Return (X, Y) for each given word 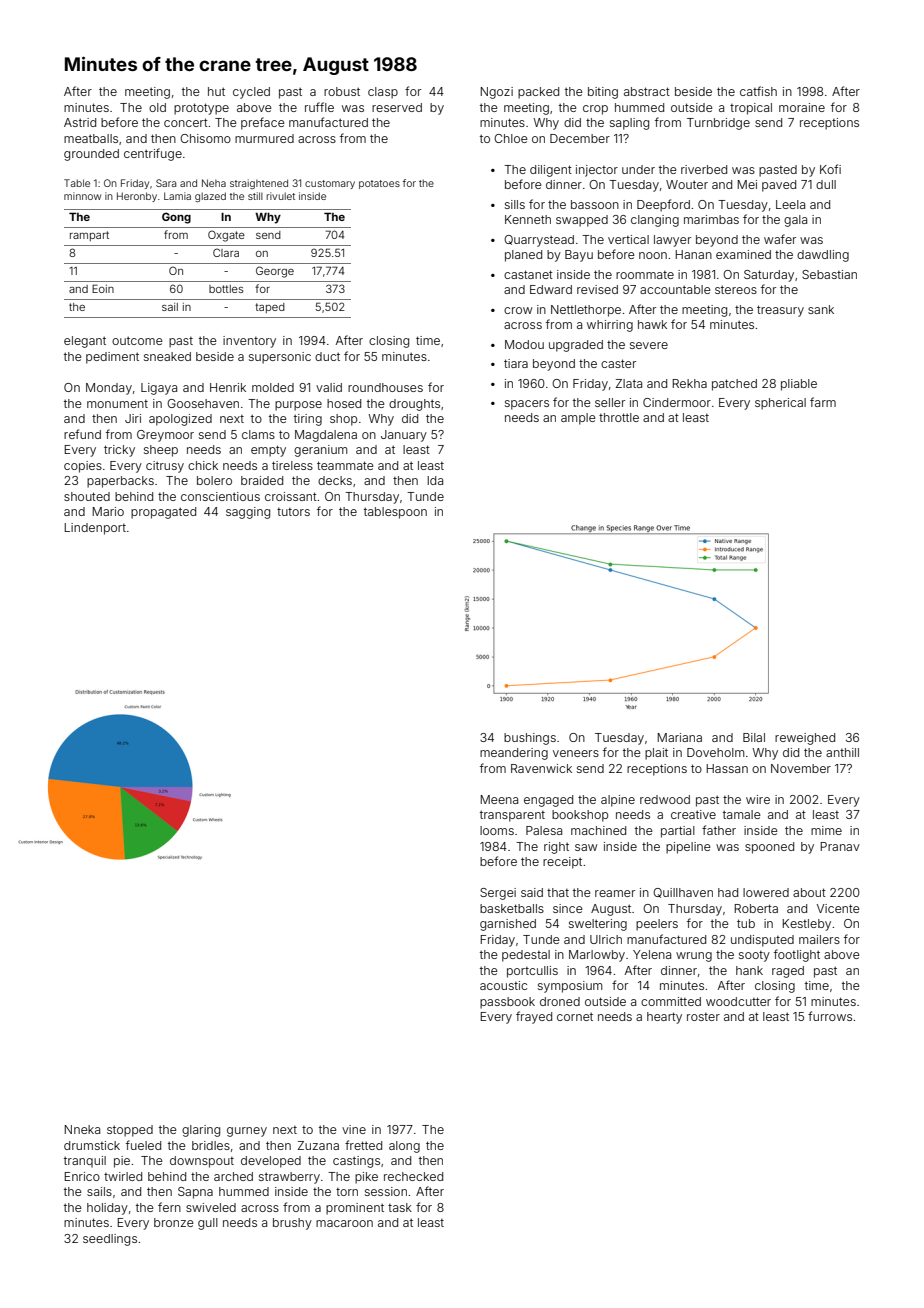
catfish (758, 91)
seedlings (110, 1240)
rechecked (413, 1176)
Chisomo (205, 138)
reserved (397, 107)
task (400, 1207)
